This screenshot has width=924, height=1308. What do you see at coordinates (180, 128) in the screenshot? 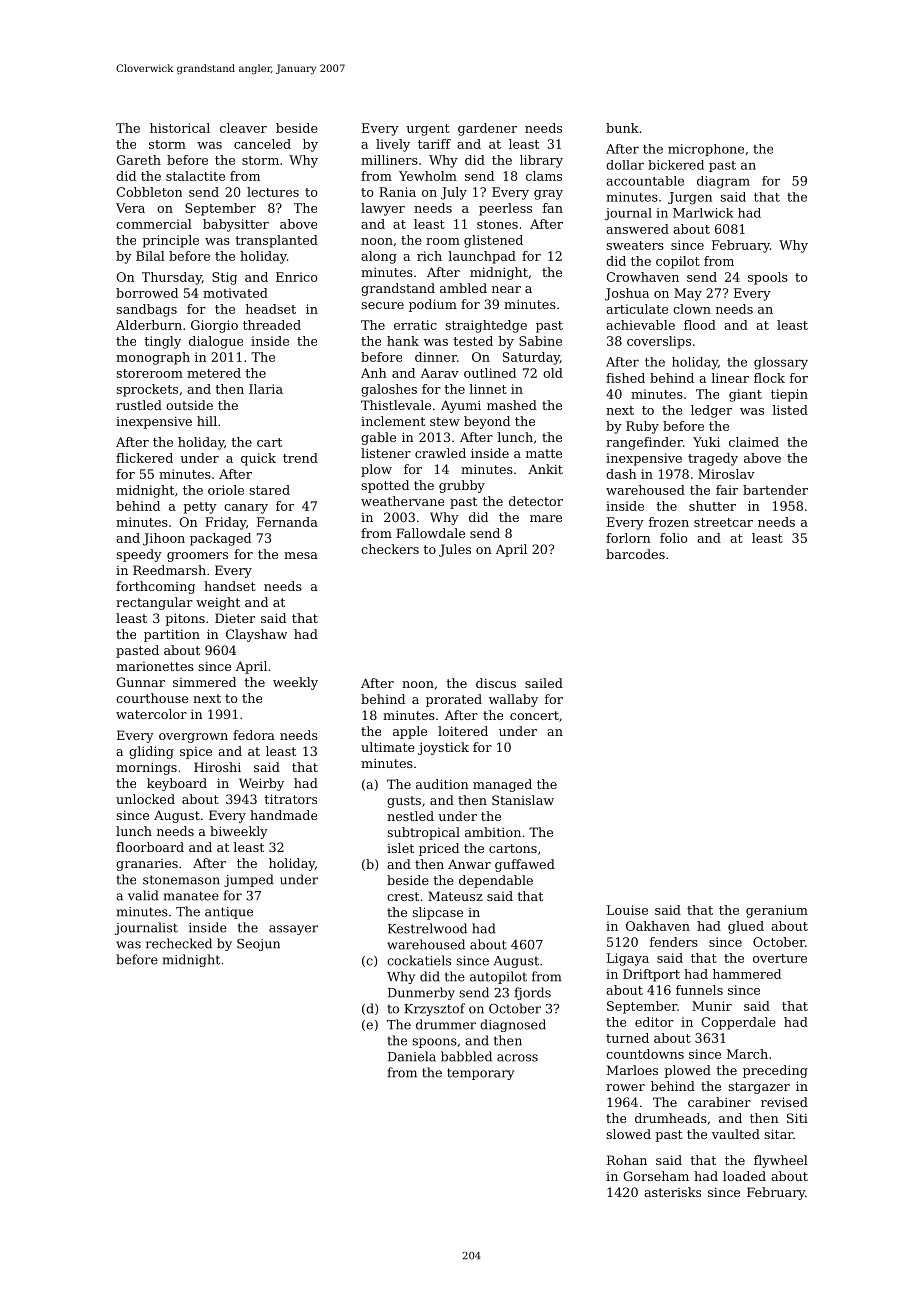
I see `historical` at bounding box center [180, 128].
